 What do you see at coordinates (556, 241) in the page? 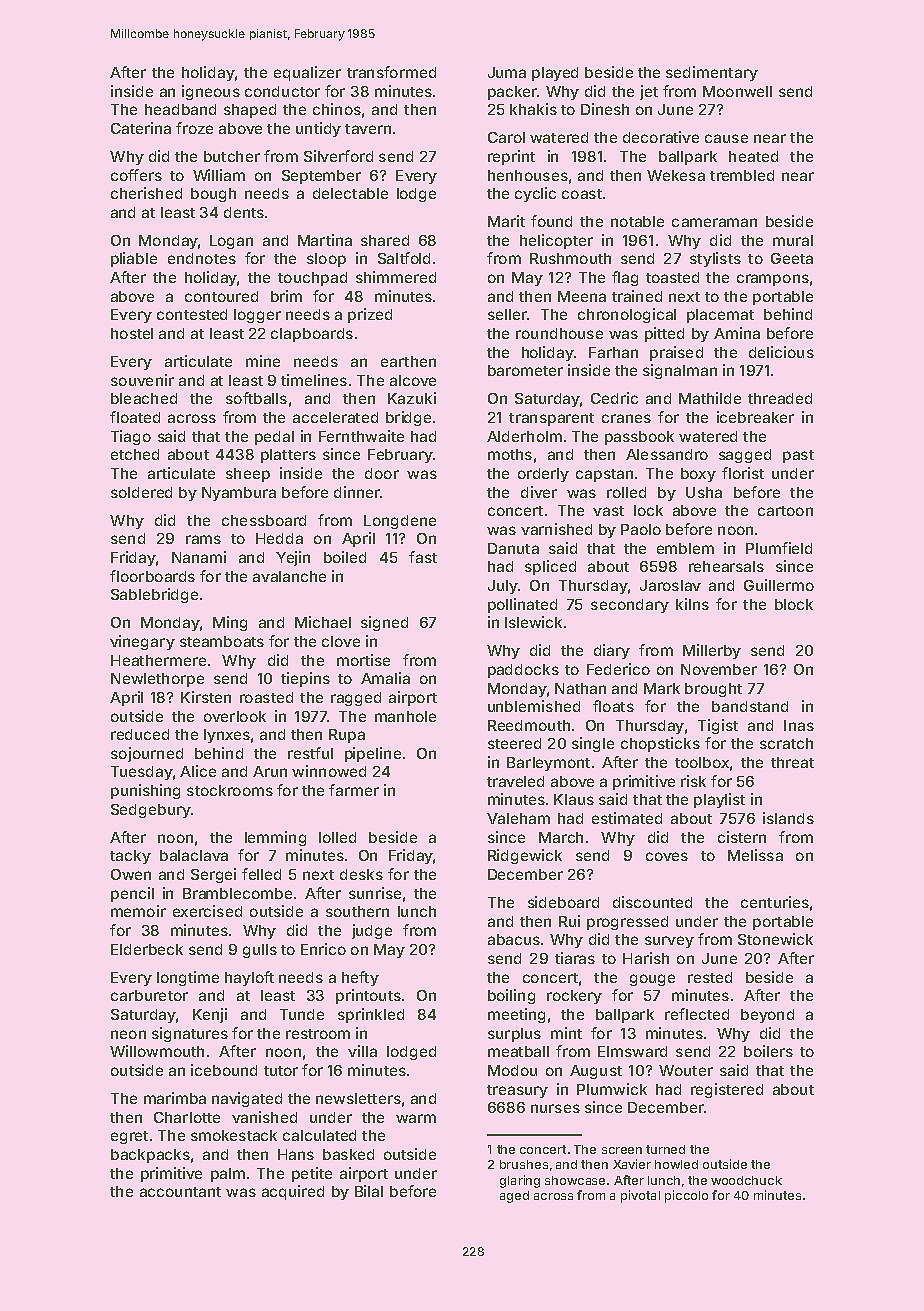
I see `helicopter` at bounding box center [556, 241].
